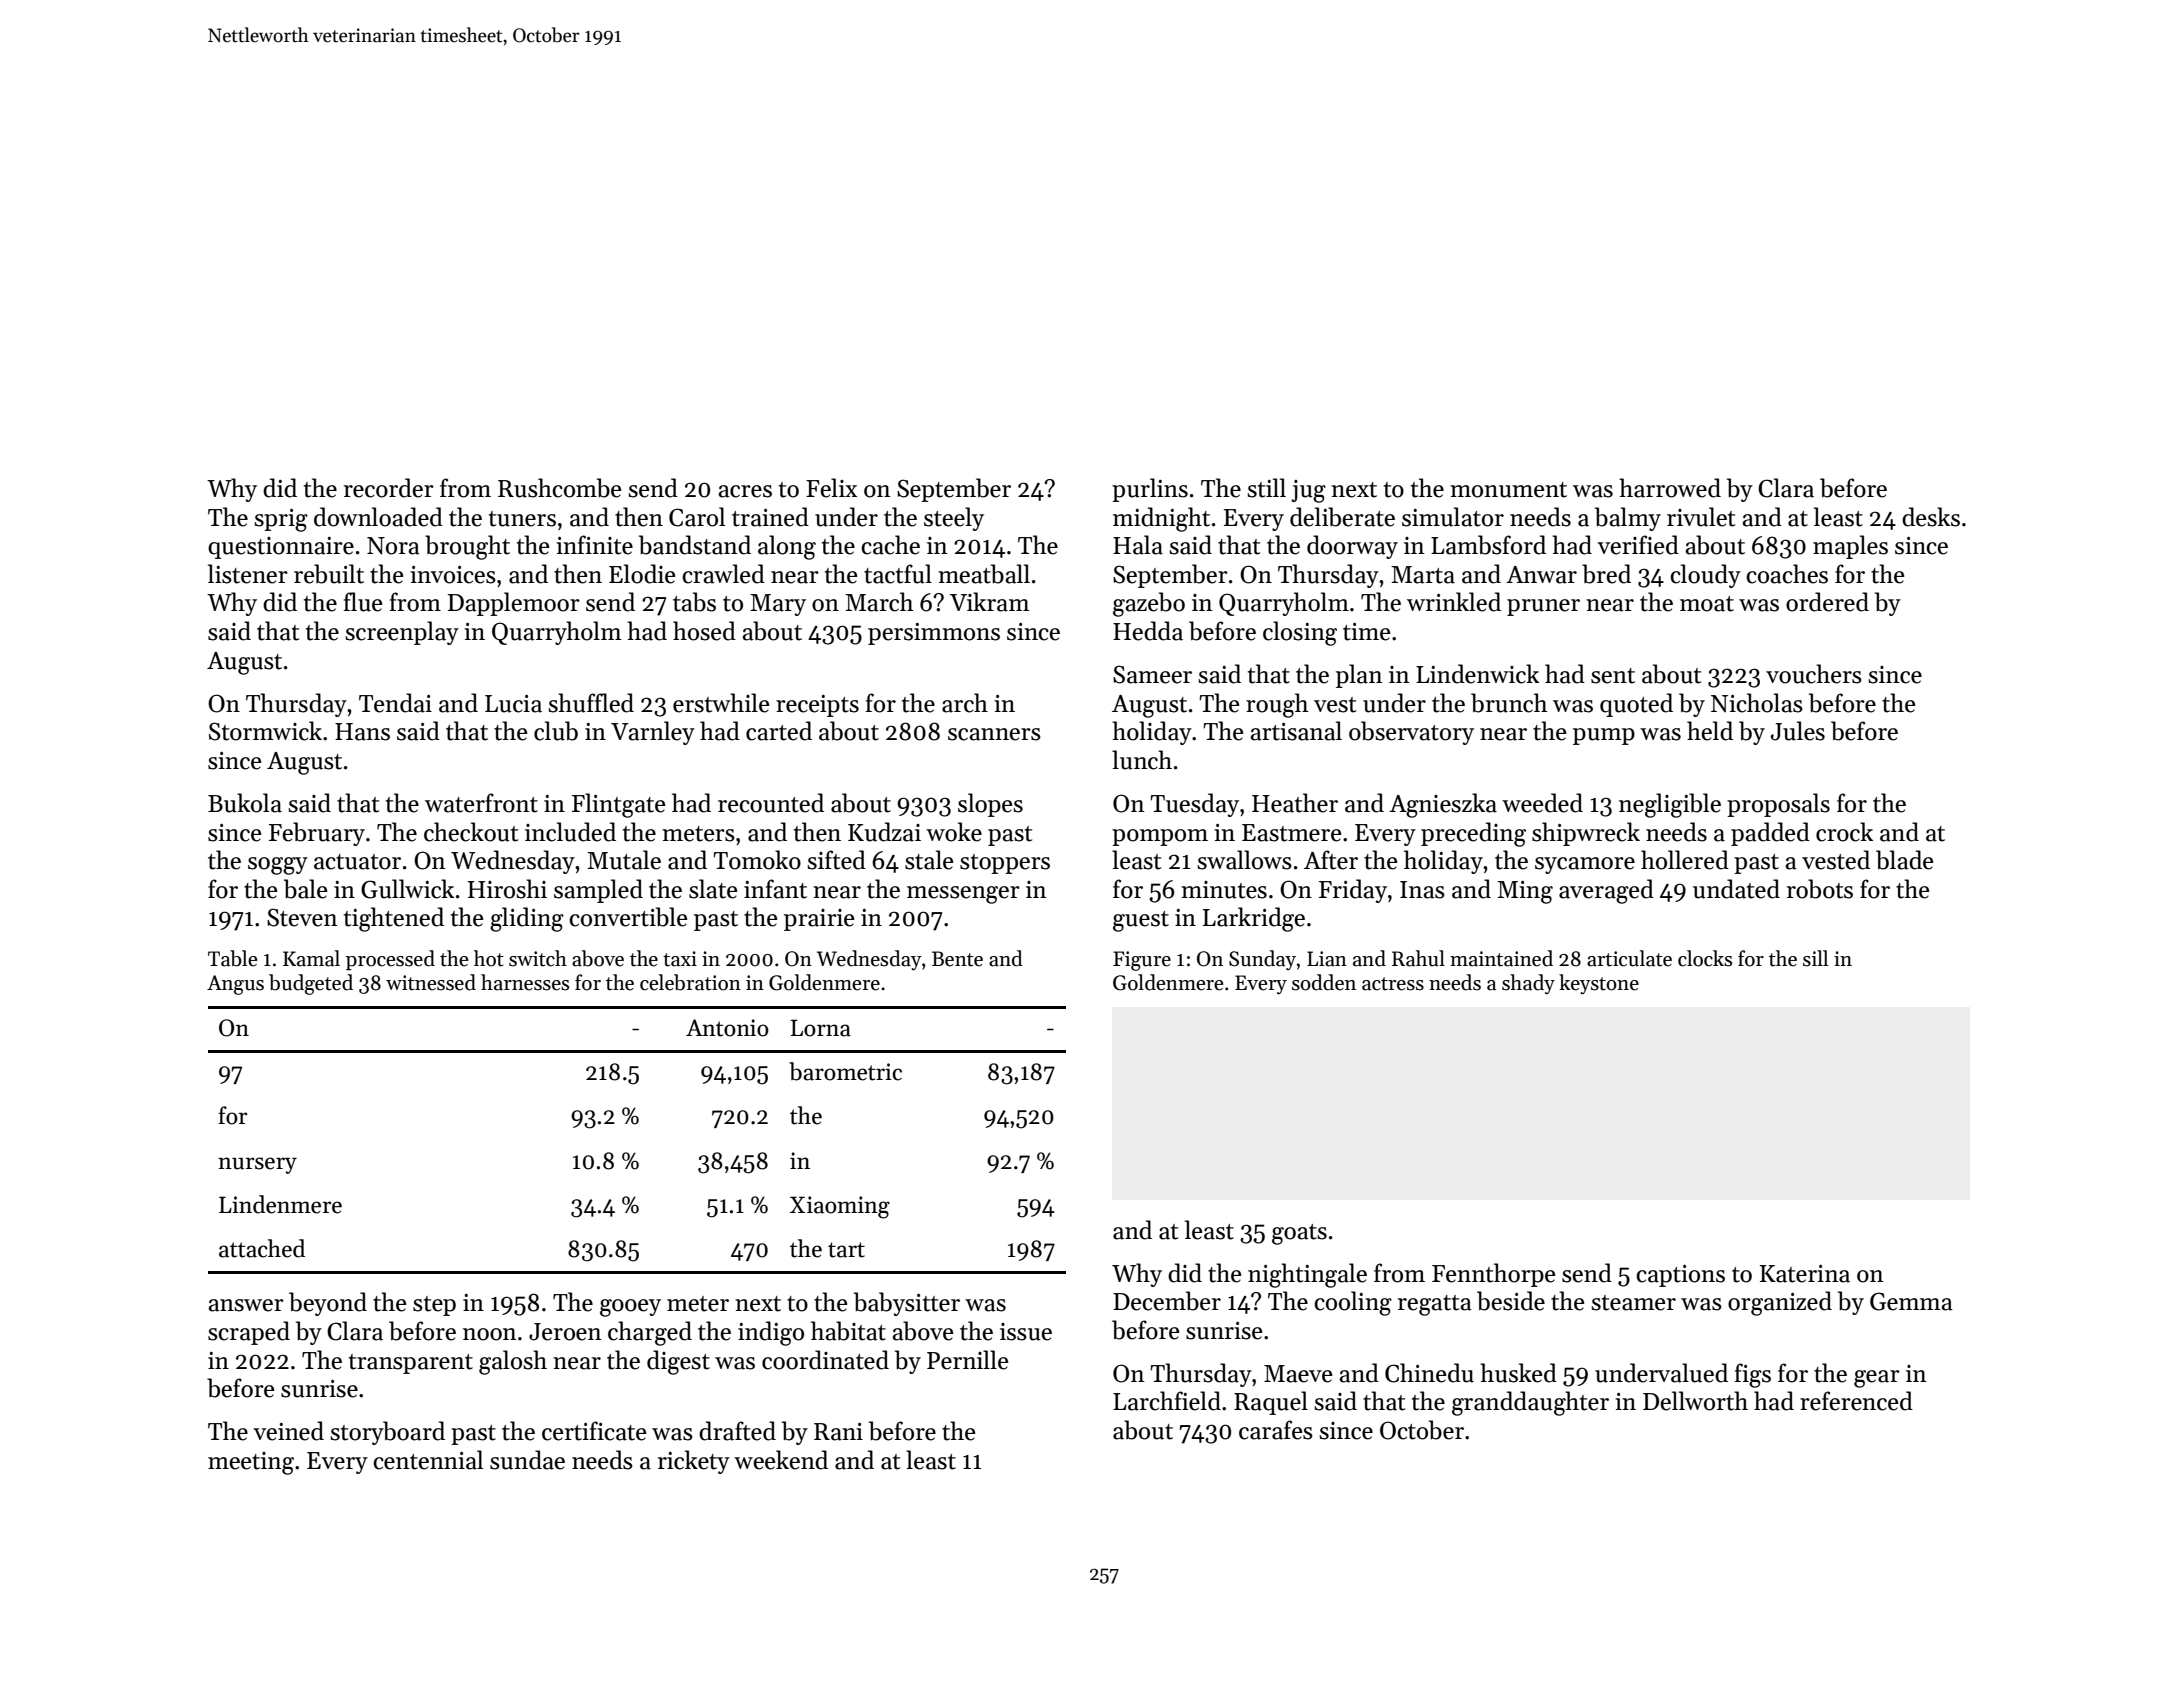 This document has width=2178, height=1683. What do you see at coordinates (727, 1028) in the document?
I see `Antonio` at bounding box center [727, 1028].
